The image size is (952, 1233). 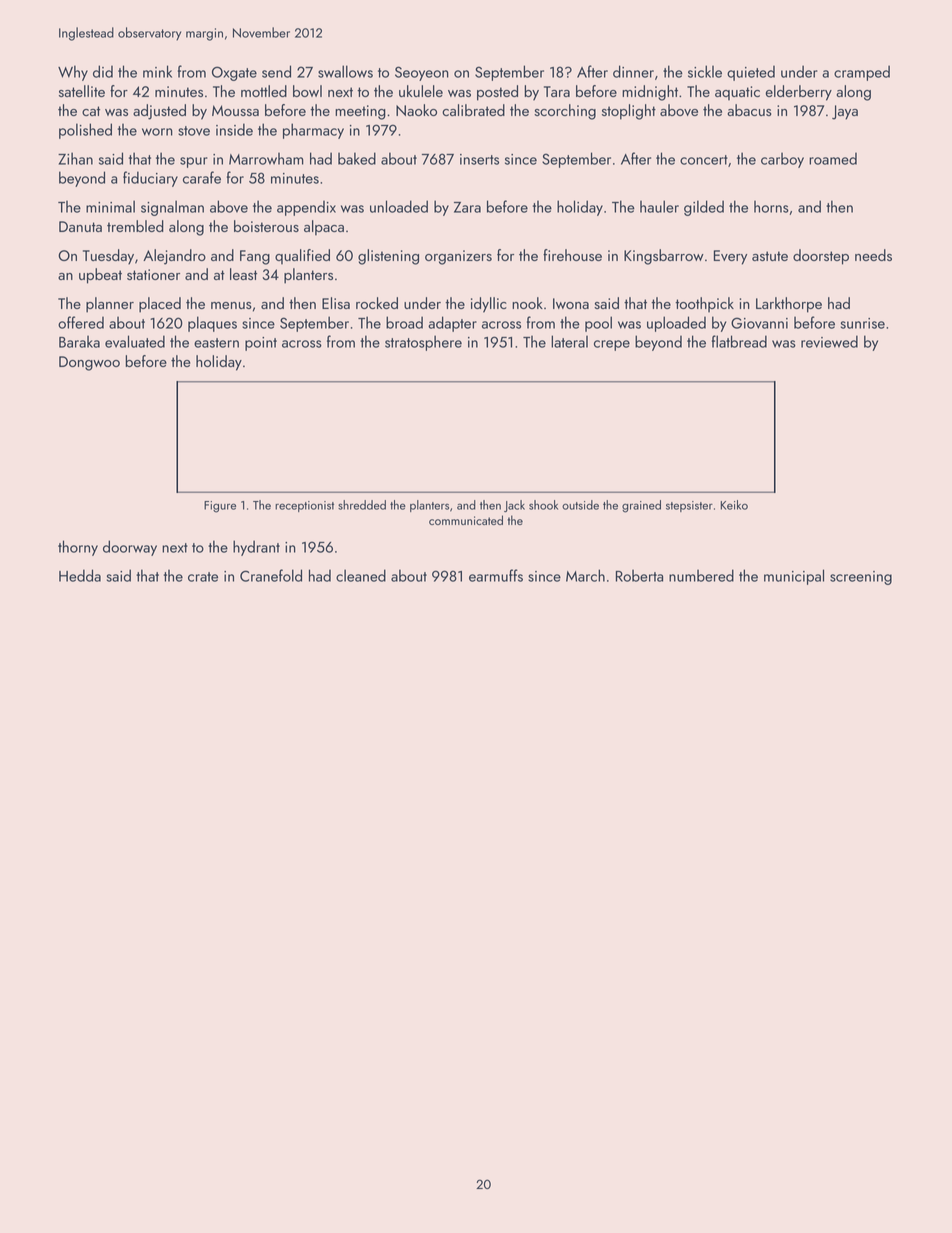 I want to click on hydrant, so click(x=256, y=548).
